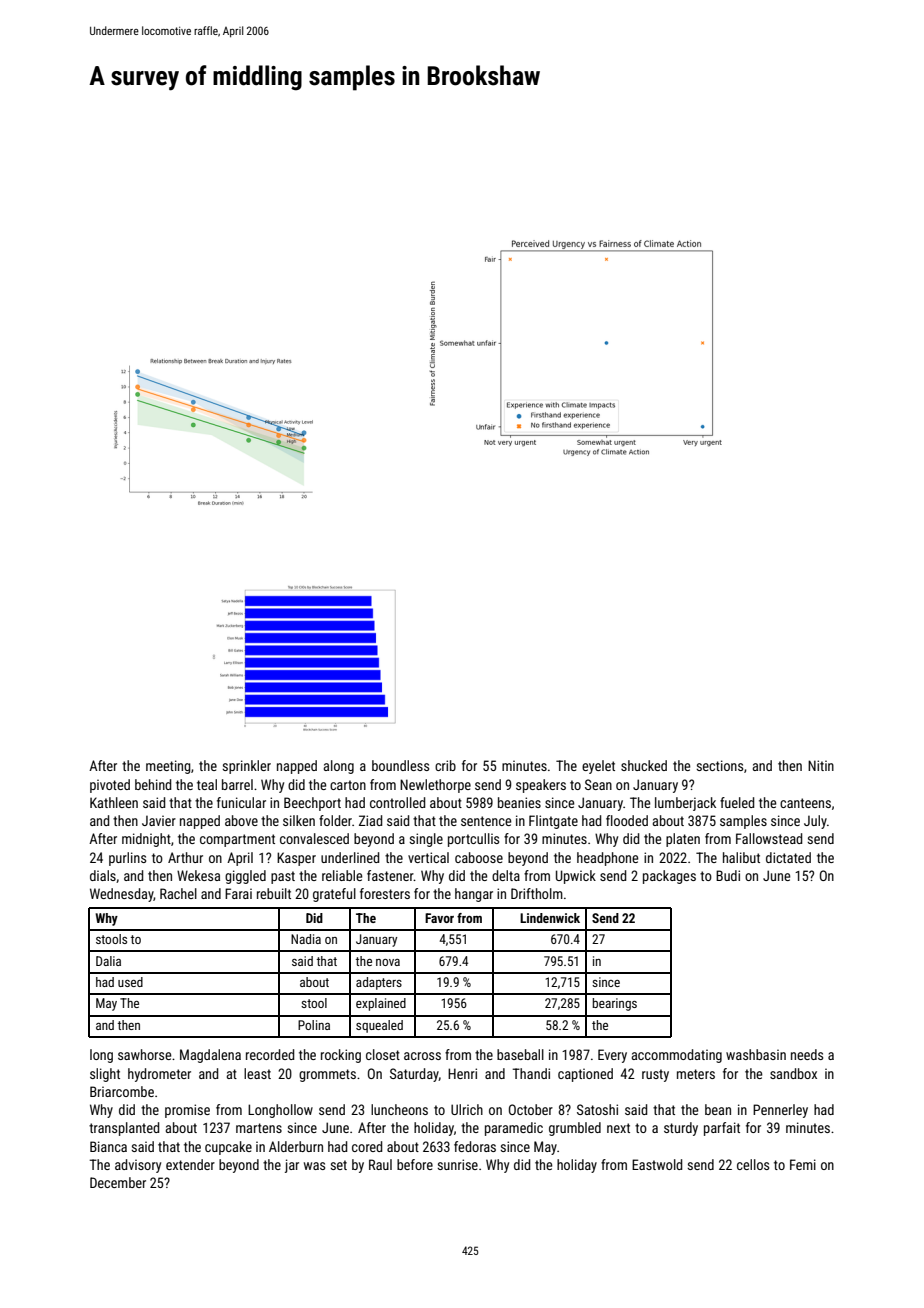 The height and width of the screenshot is (1308, 924). What do you see at coordinates (445, 765) in the screenshot?
I see `crib` at bounding box center [445, 765].
